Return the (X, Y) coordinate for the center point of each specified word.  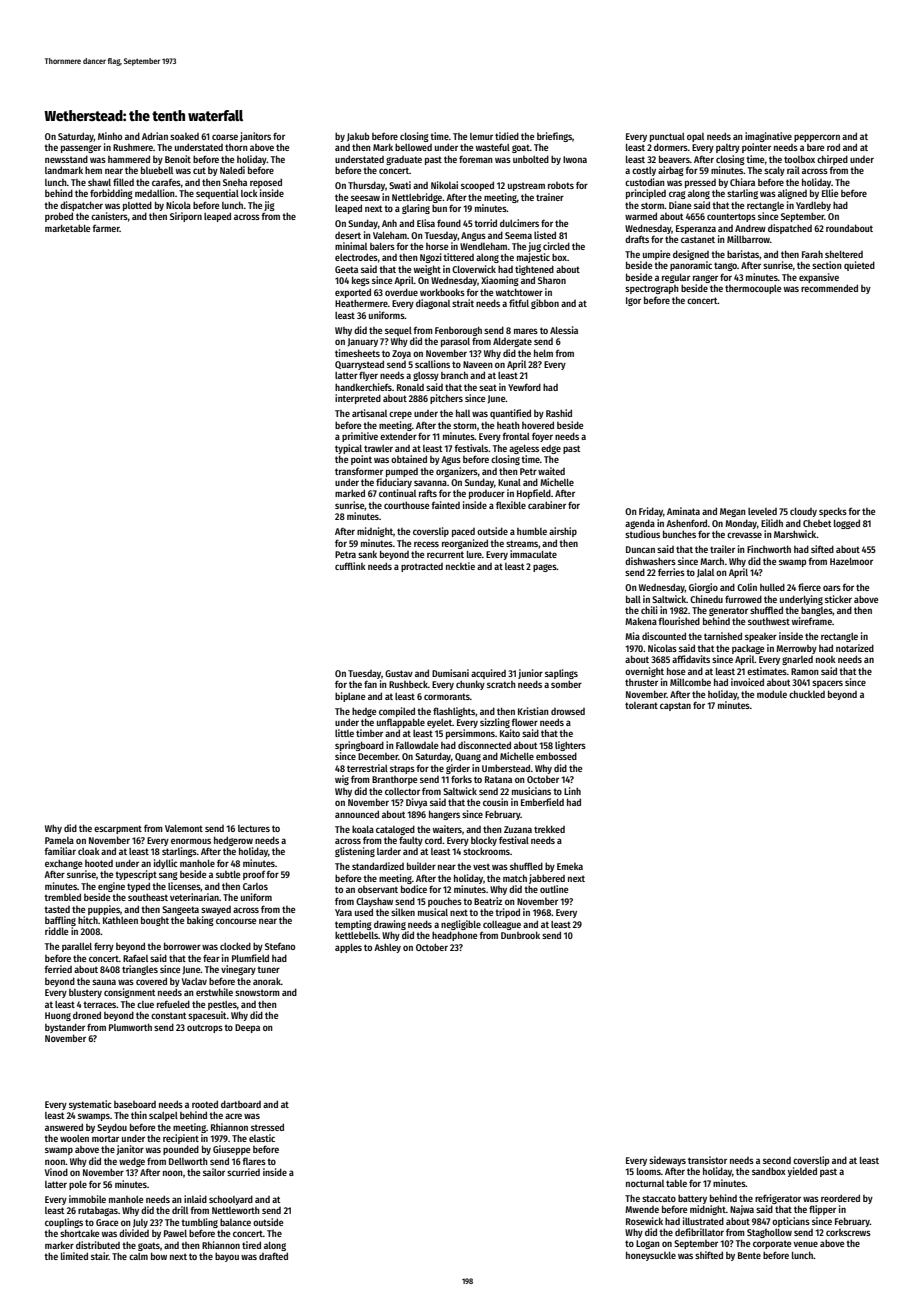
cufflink (350, 566)
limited (74, 1256)
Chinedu (706, 599)
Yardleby (813, 206)
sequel (398, 331)
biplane (350, 697)
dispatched (790, 229)
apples (348, 948)
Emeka (570, 866)
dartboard (241, 1104)
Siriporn (186, 217)
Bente (749, 1255)
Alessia (564, 330)
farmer (106, 228)
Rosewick (644, 1221)
